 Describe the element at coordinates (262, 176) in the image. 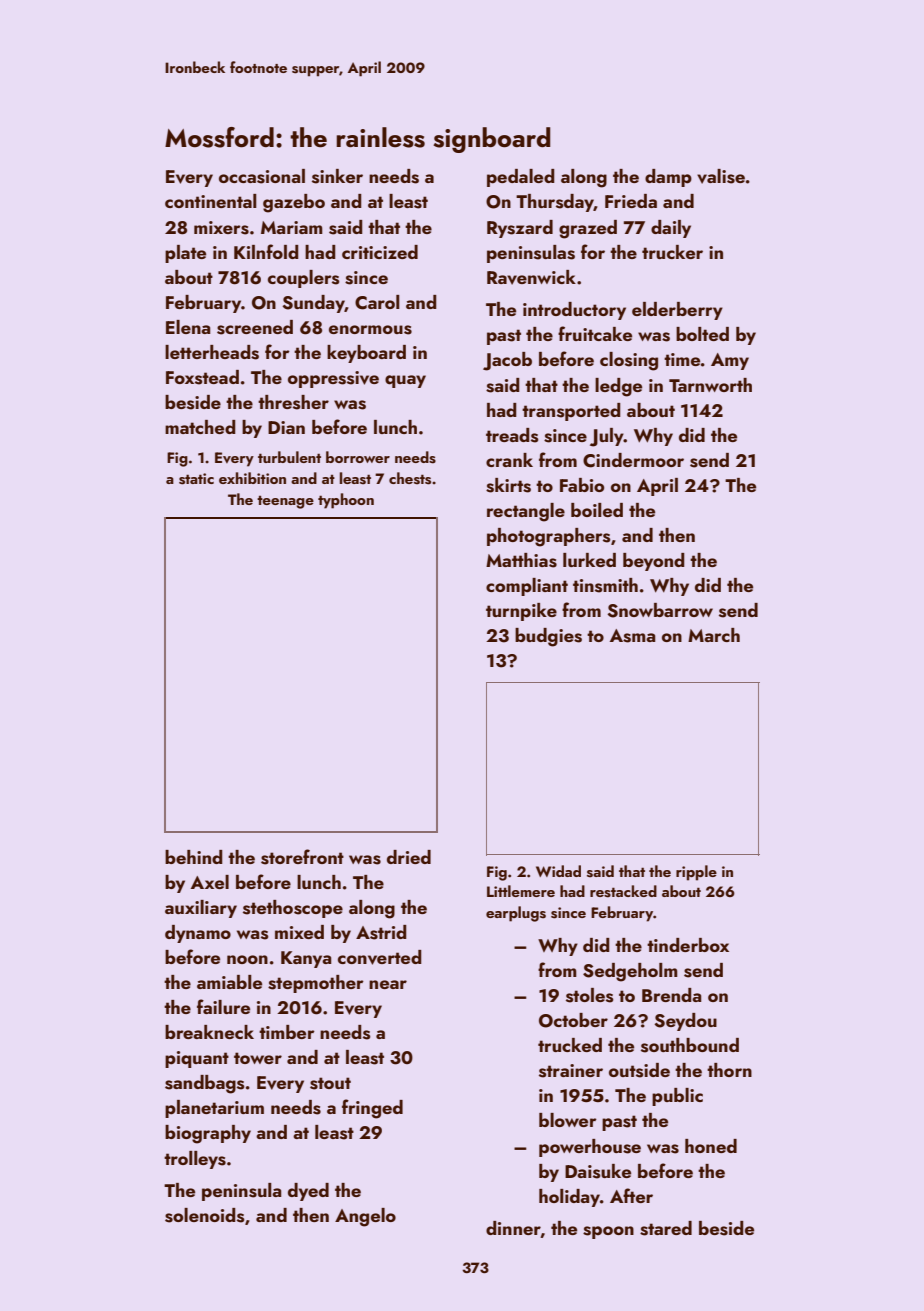

I see `occasional` at that location.
